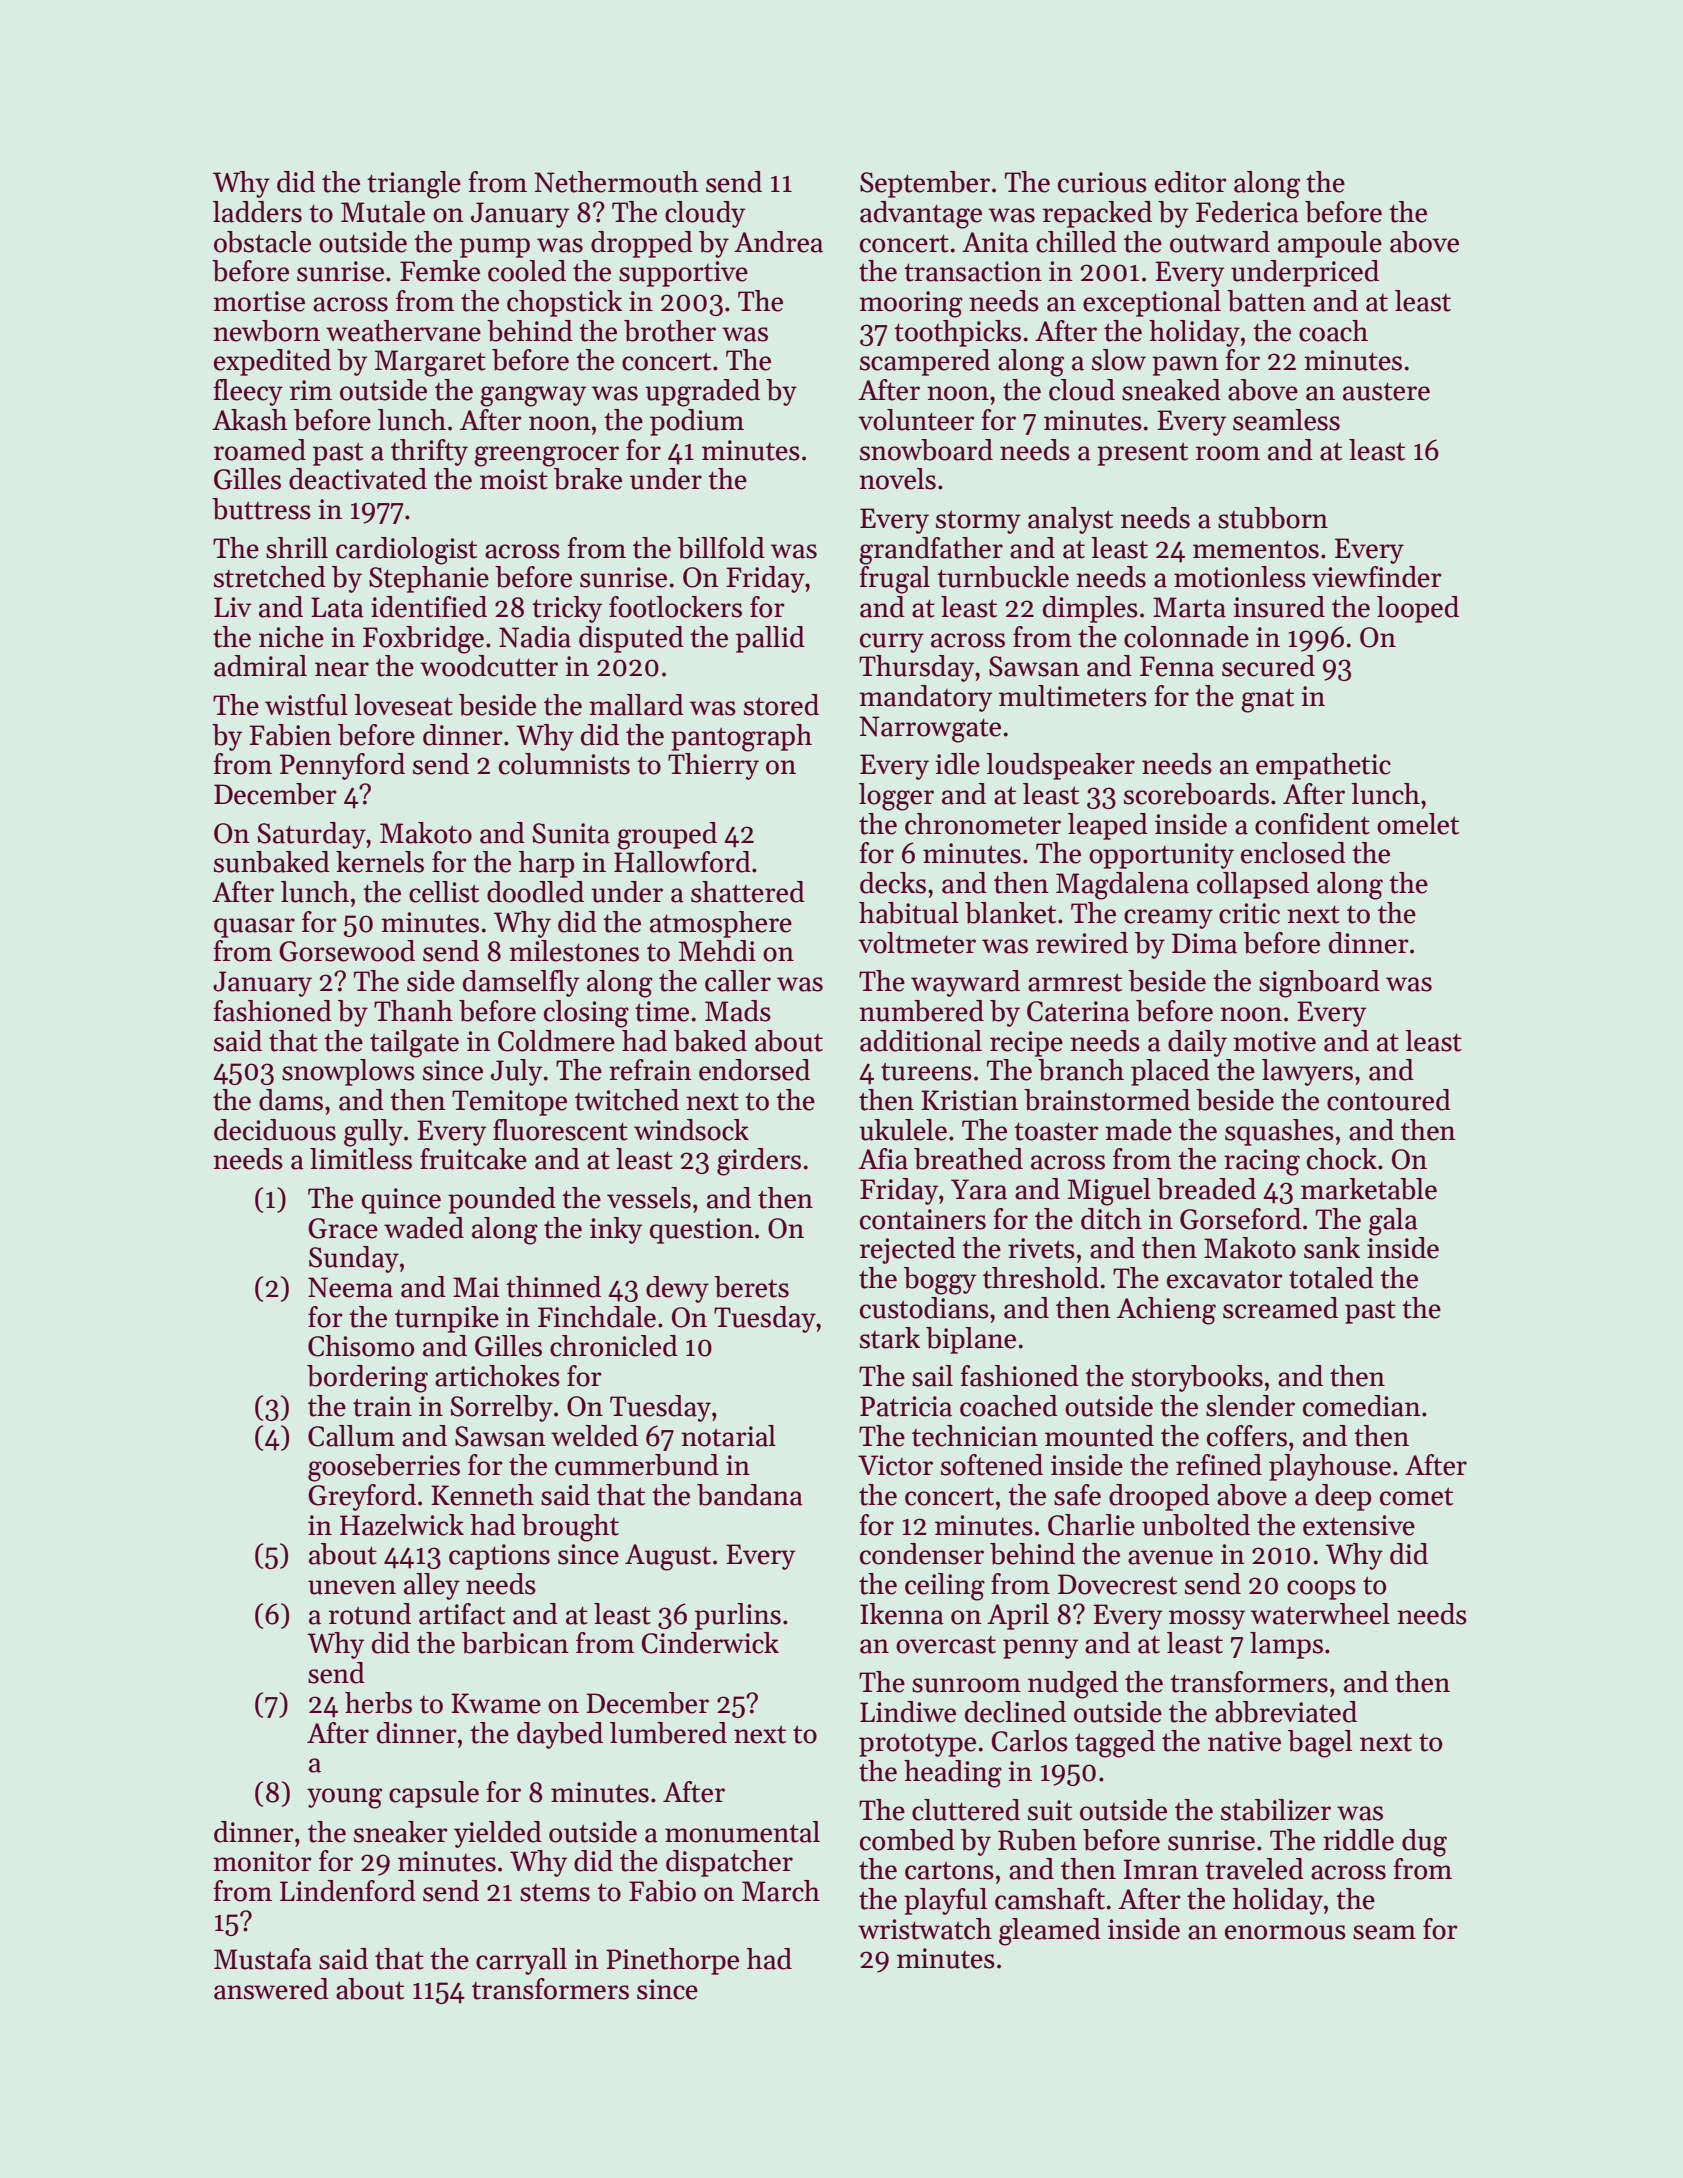 The width and height of the document is (1683, 2178). What do you see at coordinates (1377, 577) in the document?
I see `viewfinder` at bounding box center [1377, 577].
